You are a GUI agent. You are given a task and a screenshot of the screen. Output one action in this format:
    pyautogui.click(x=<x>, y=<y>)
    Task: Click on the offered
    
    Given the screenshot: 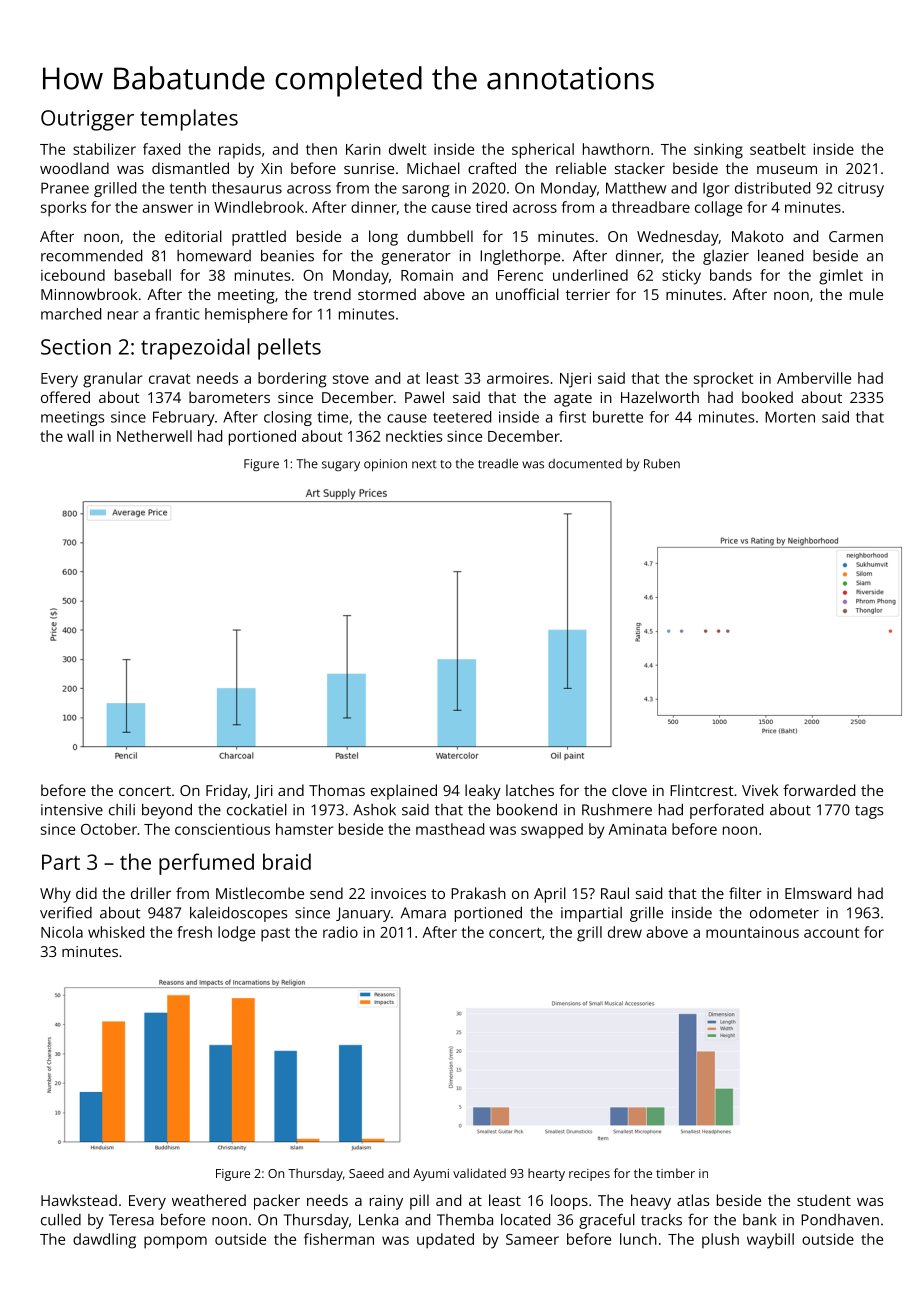 What is the action you would take?
    pyautogui.click(x=65, y=397)
